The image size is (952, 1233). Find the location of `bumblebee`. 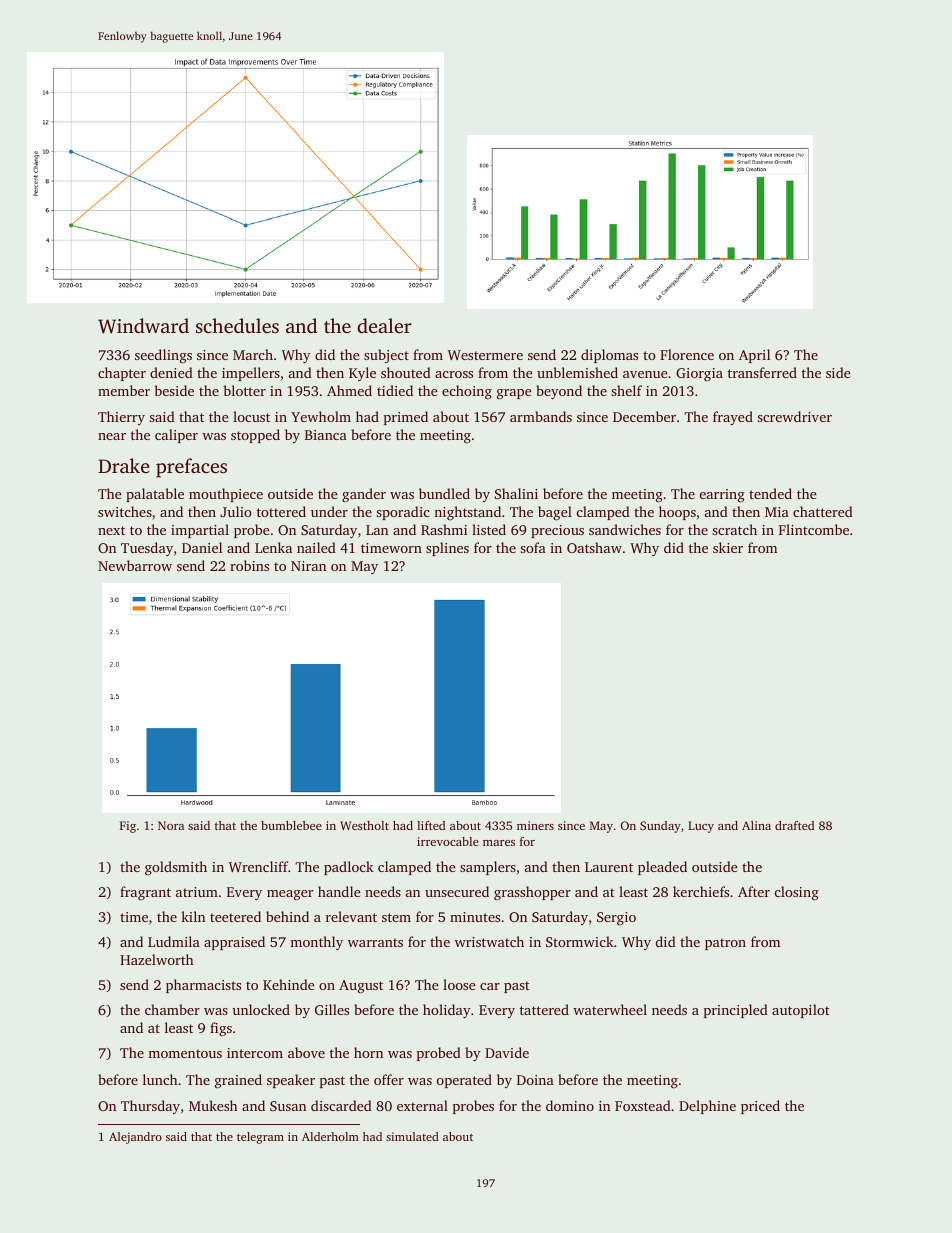

bumblebee is located at coordinates (291, 825).
